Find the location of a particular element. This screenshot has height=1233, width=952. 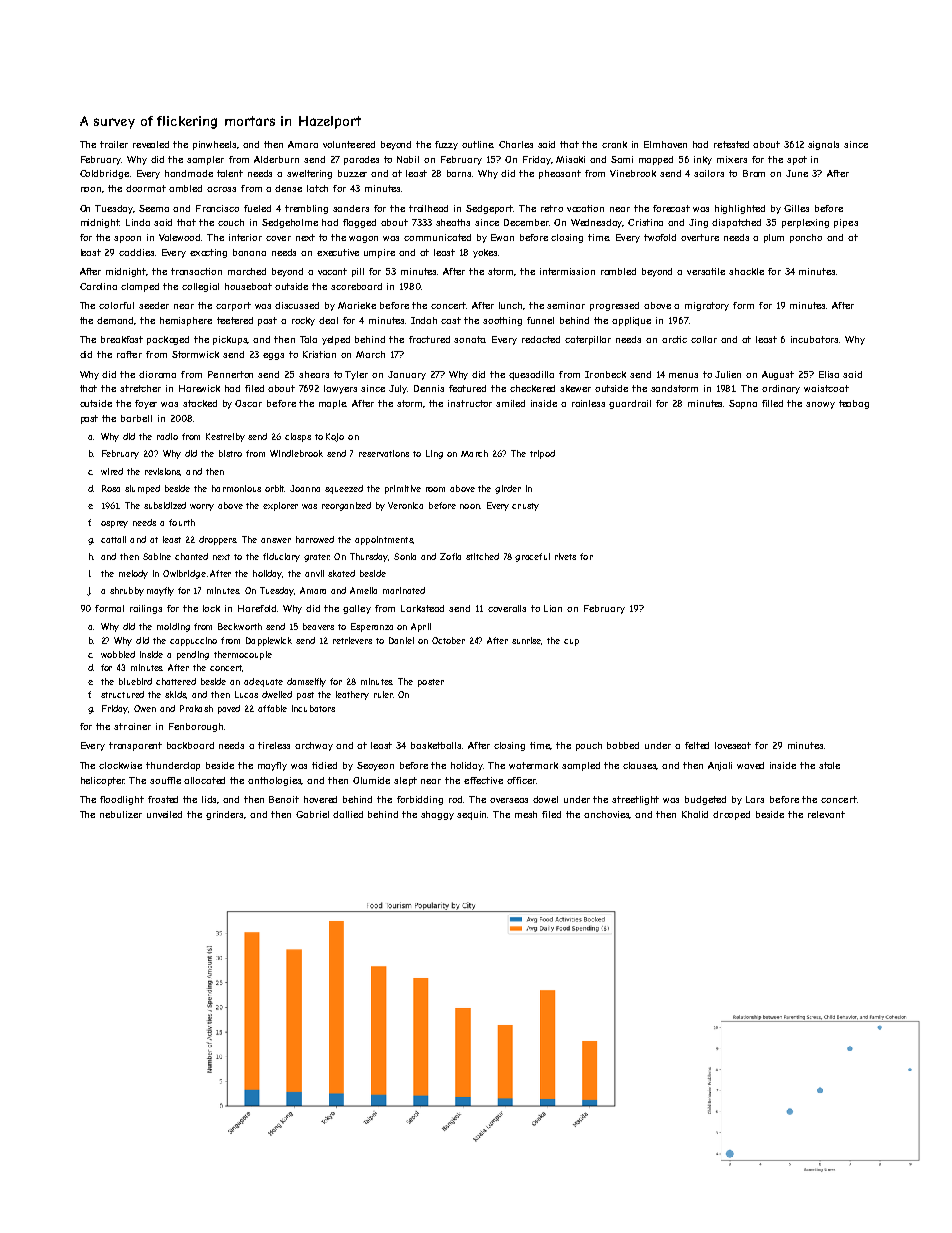

Nabil is located at coordinates (408, 159).
